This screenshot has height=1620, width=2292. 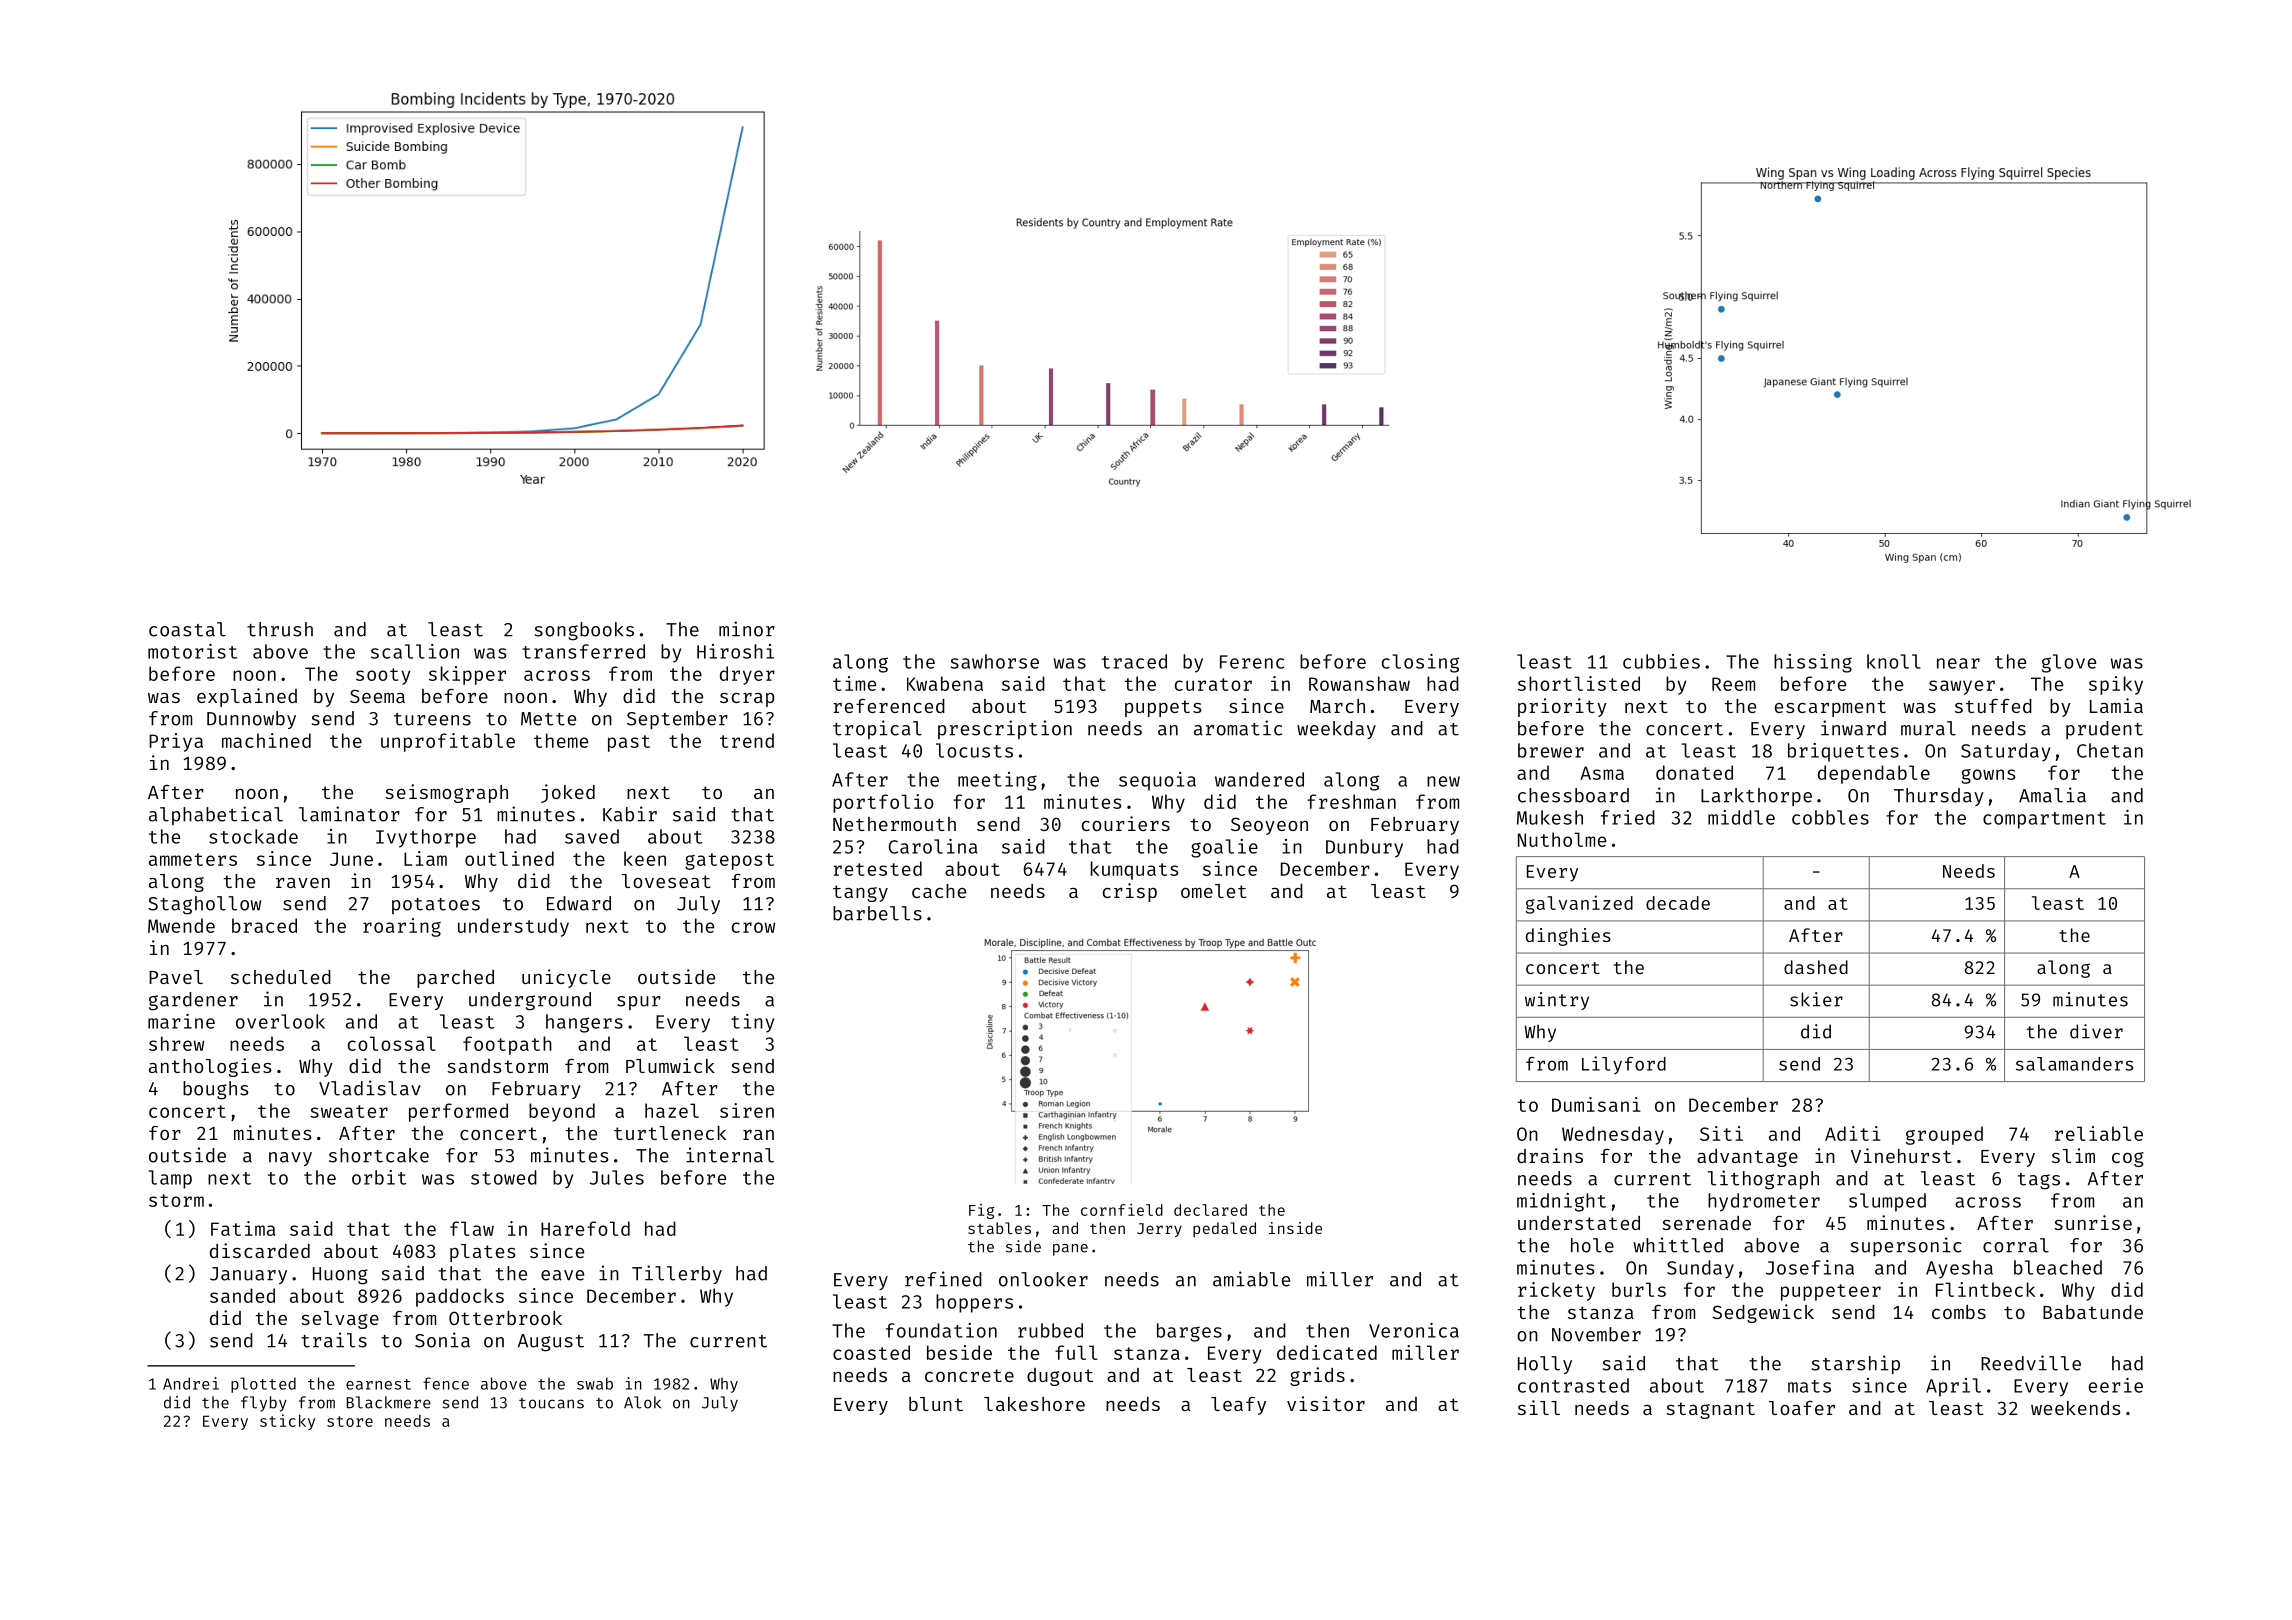 What do you see at coordinates (932, 846) in the screenshot?
I see `Carolina` at bounding box center [932, 846].
